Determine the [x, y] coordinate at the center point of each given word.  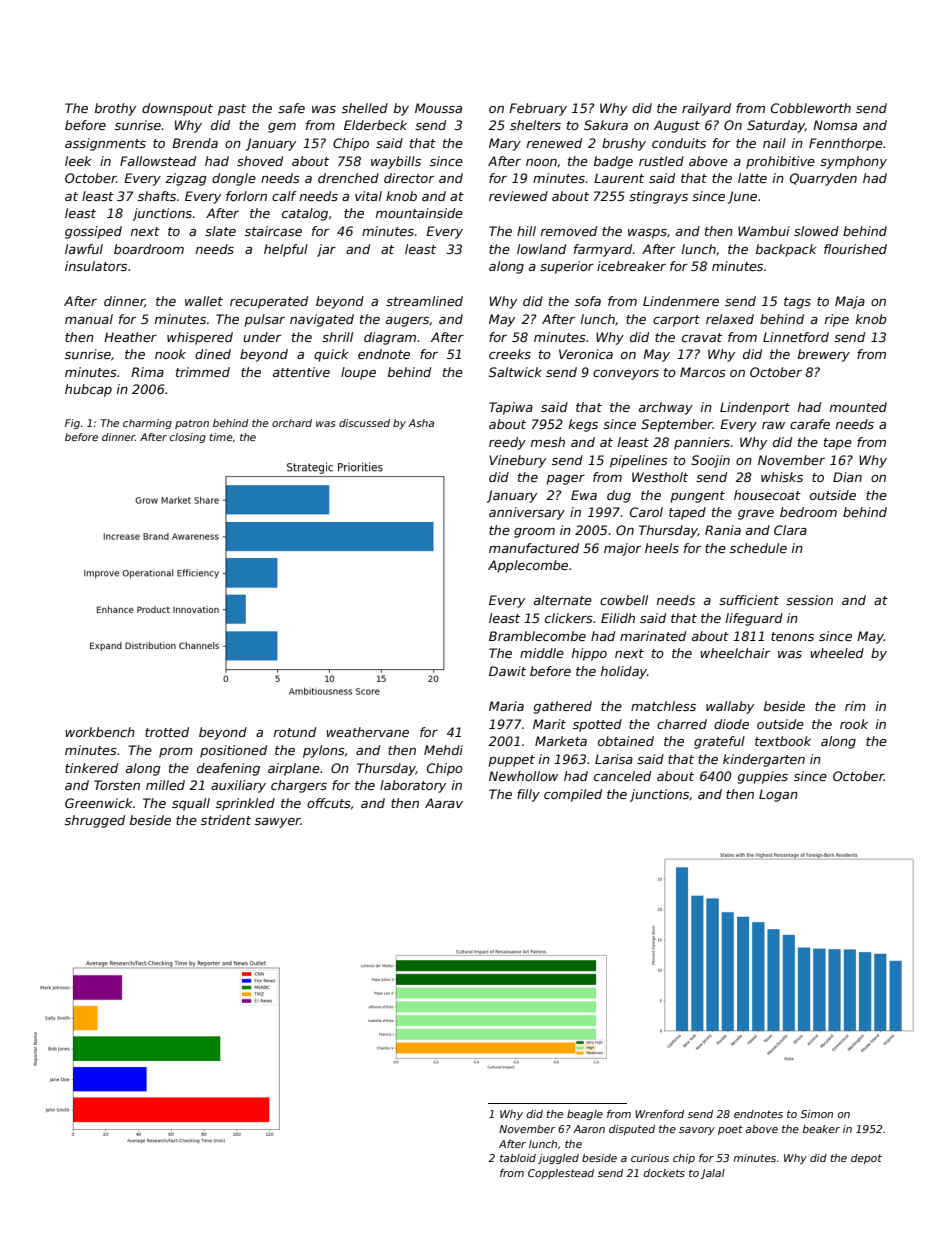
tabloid [518, 1158]
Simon [817, 1114]
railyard [706, 109]
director [409, 178]
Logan [778, 795]
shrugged [95, 821]
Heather [130, 337]
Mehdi [443, 750]
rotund [295, 732]
